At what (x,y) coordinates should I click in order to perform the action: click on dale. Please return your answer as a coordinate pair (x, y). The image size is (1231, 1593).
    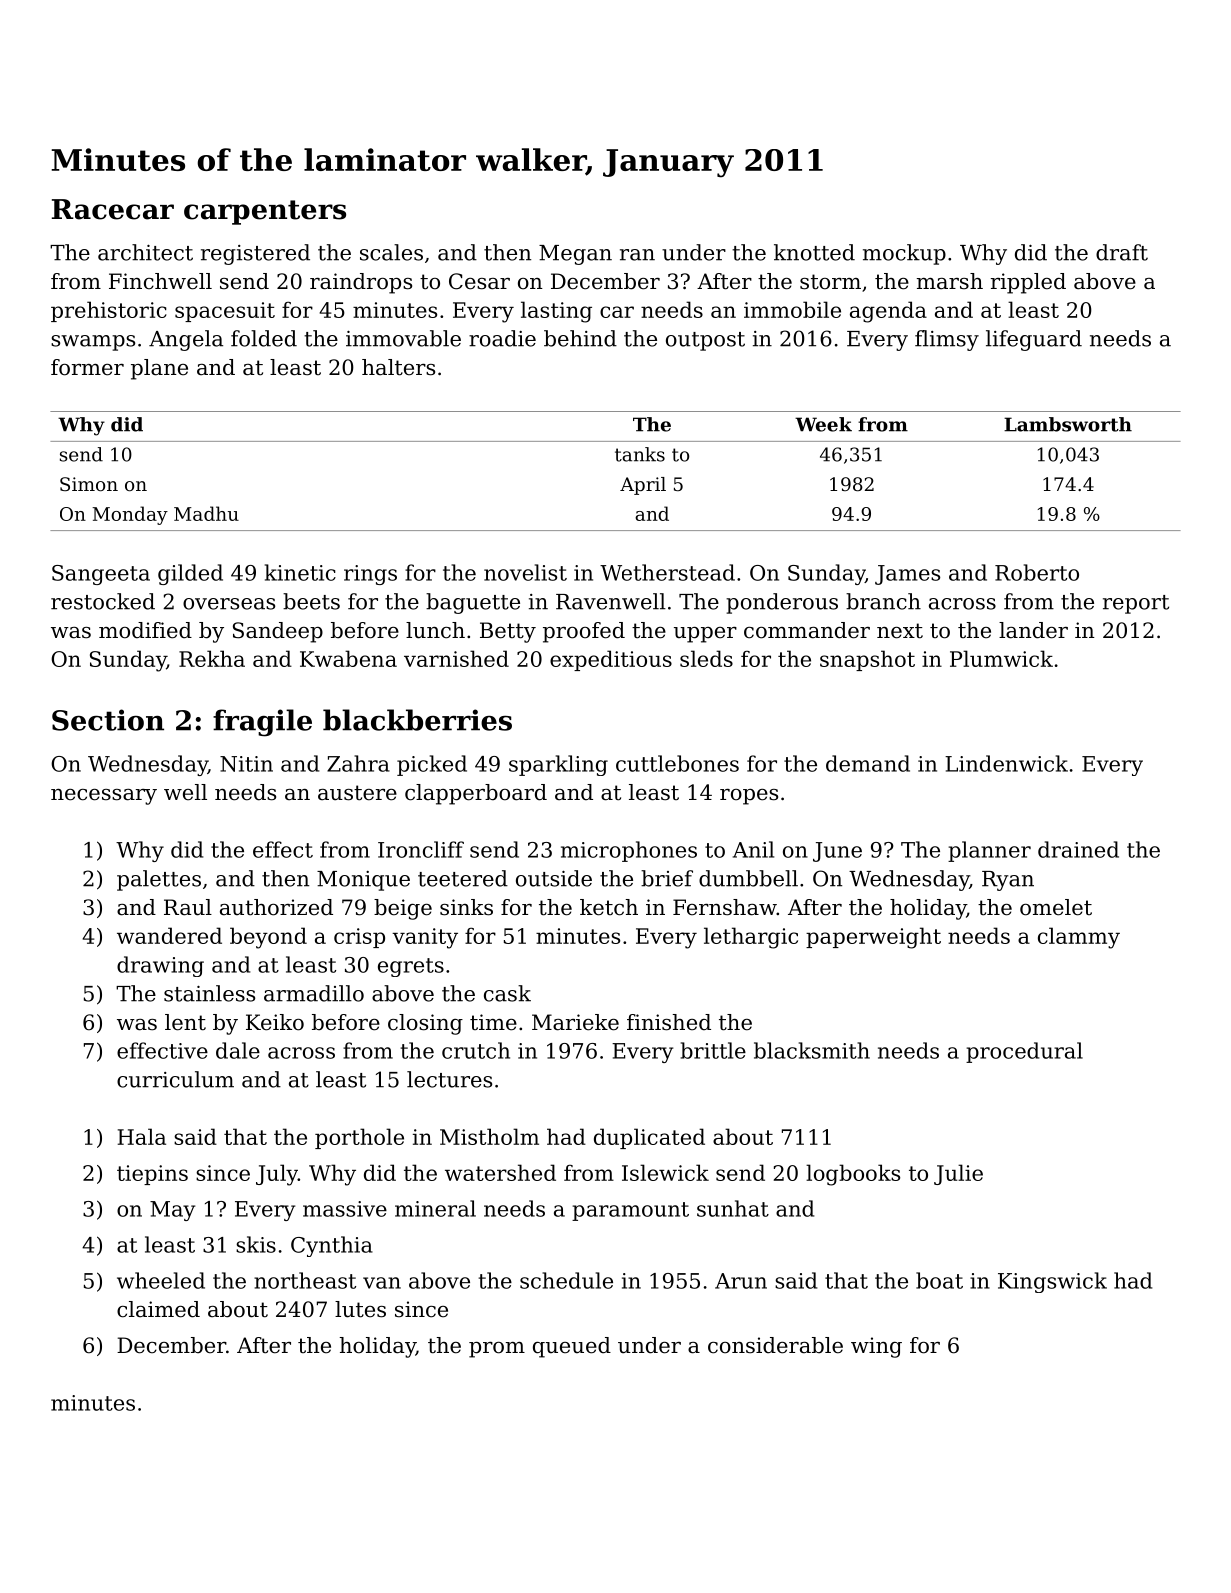
    Looking at the image, I should click on (238, 1050).
